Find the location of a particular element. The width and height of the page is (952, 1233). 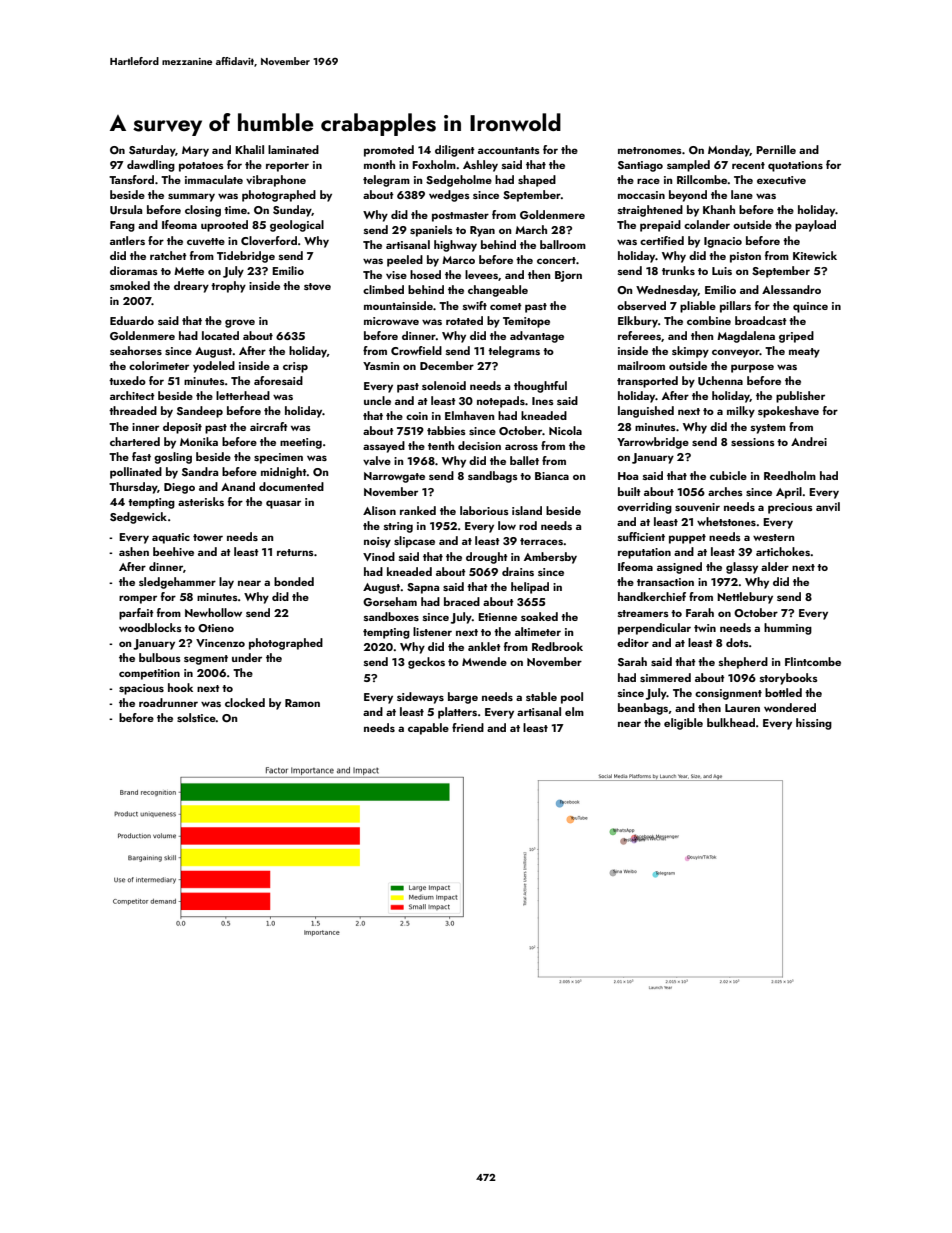

Anand is located at coordinates (238, 486).
